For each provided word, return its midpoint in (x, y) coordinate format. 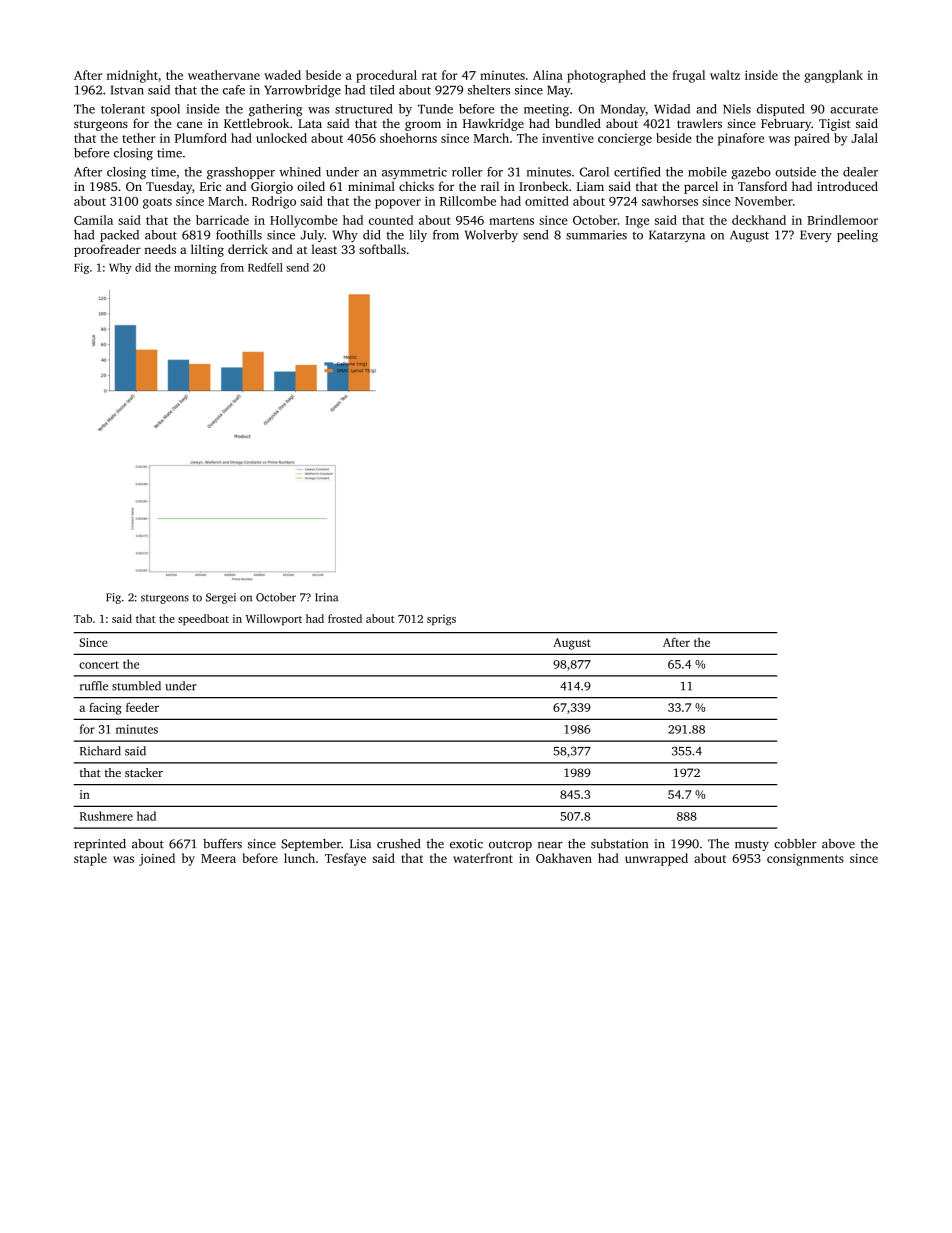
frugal (689, 76)
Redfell (265, 267)
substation (619, 844)
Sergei (221, 598)
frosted (345, 618)
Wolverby (491, 236)
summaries (596, 235)
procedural (386, 76)
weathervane (224, 75)
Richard (100, 751)
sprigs (441, 620)
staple (90, 859)
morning (195, 268)
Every (816, 236)
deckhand (759, 220)
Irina (326, 597)
